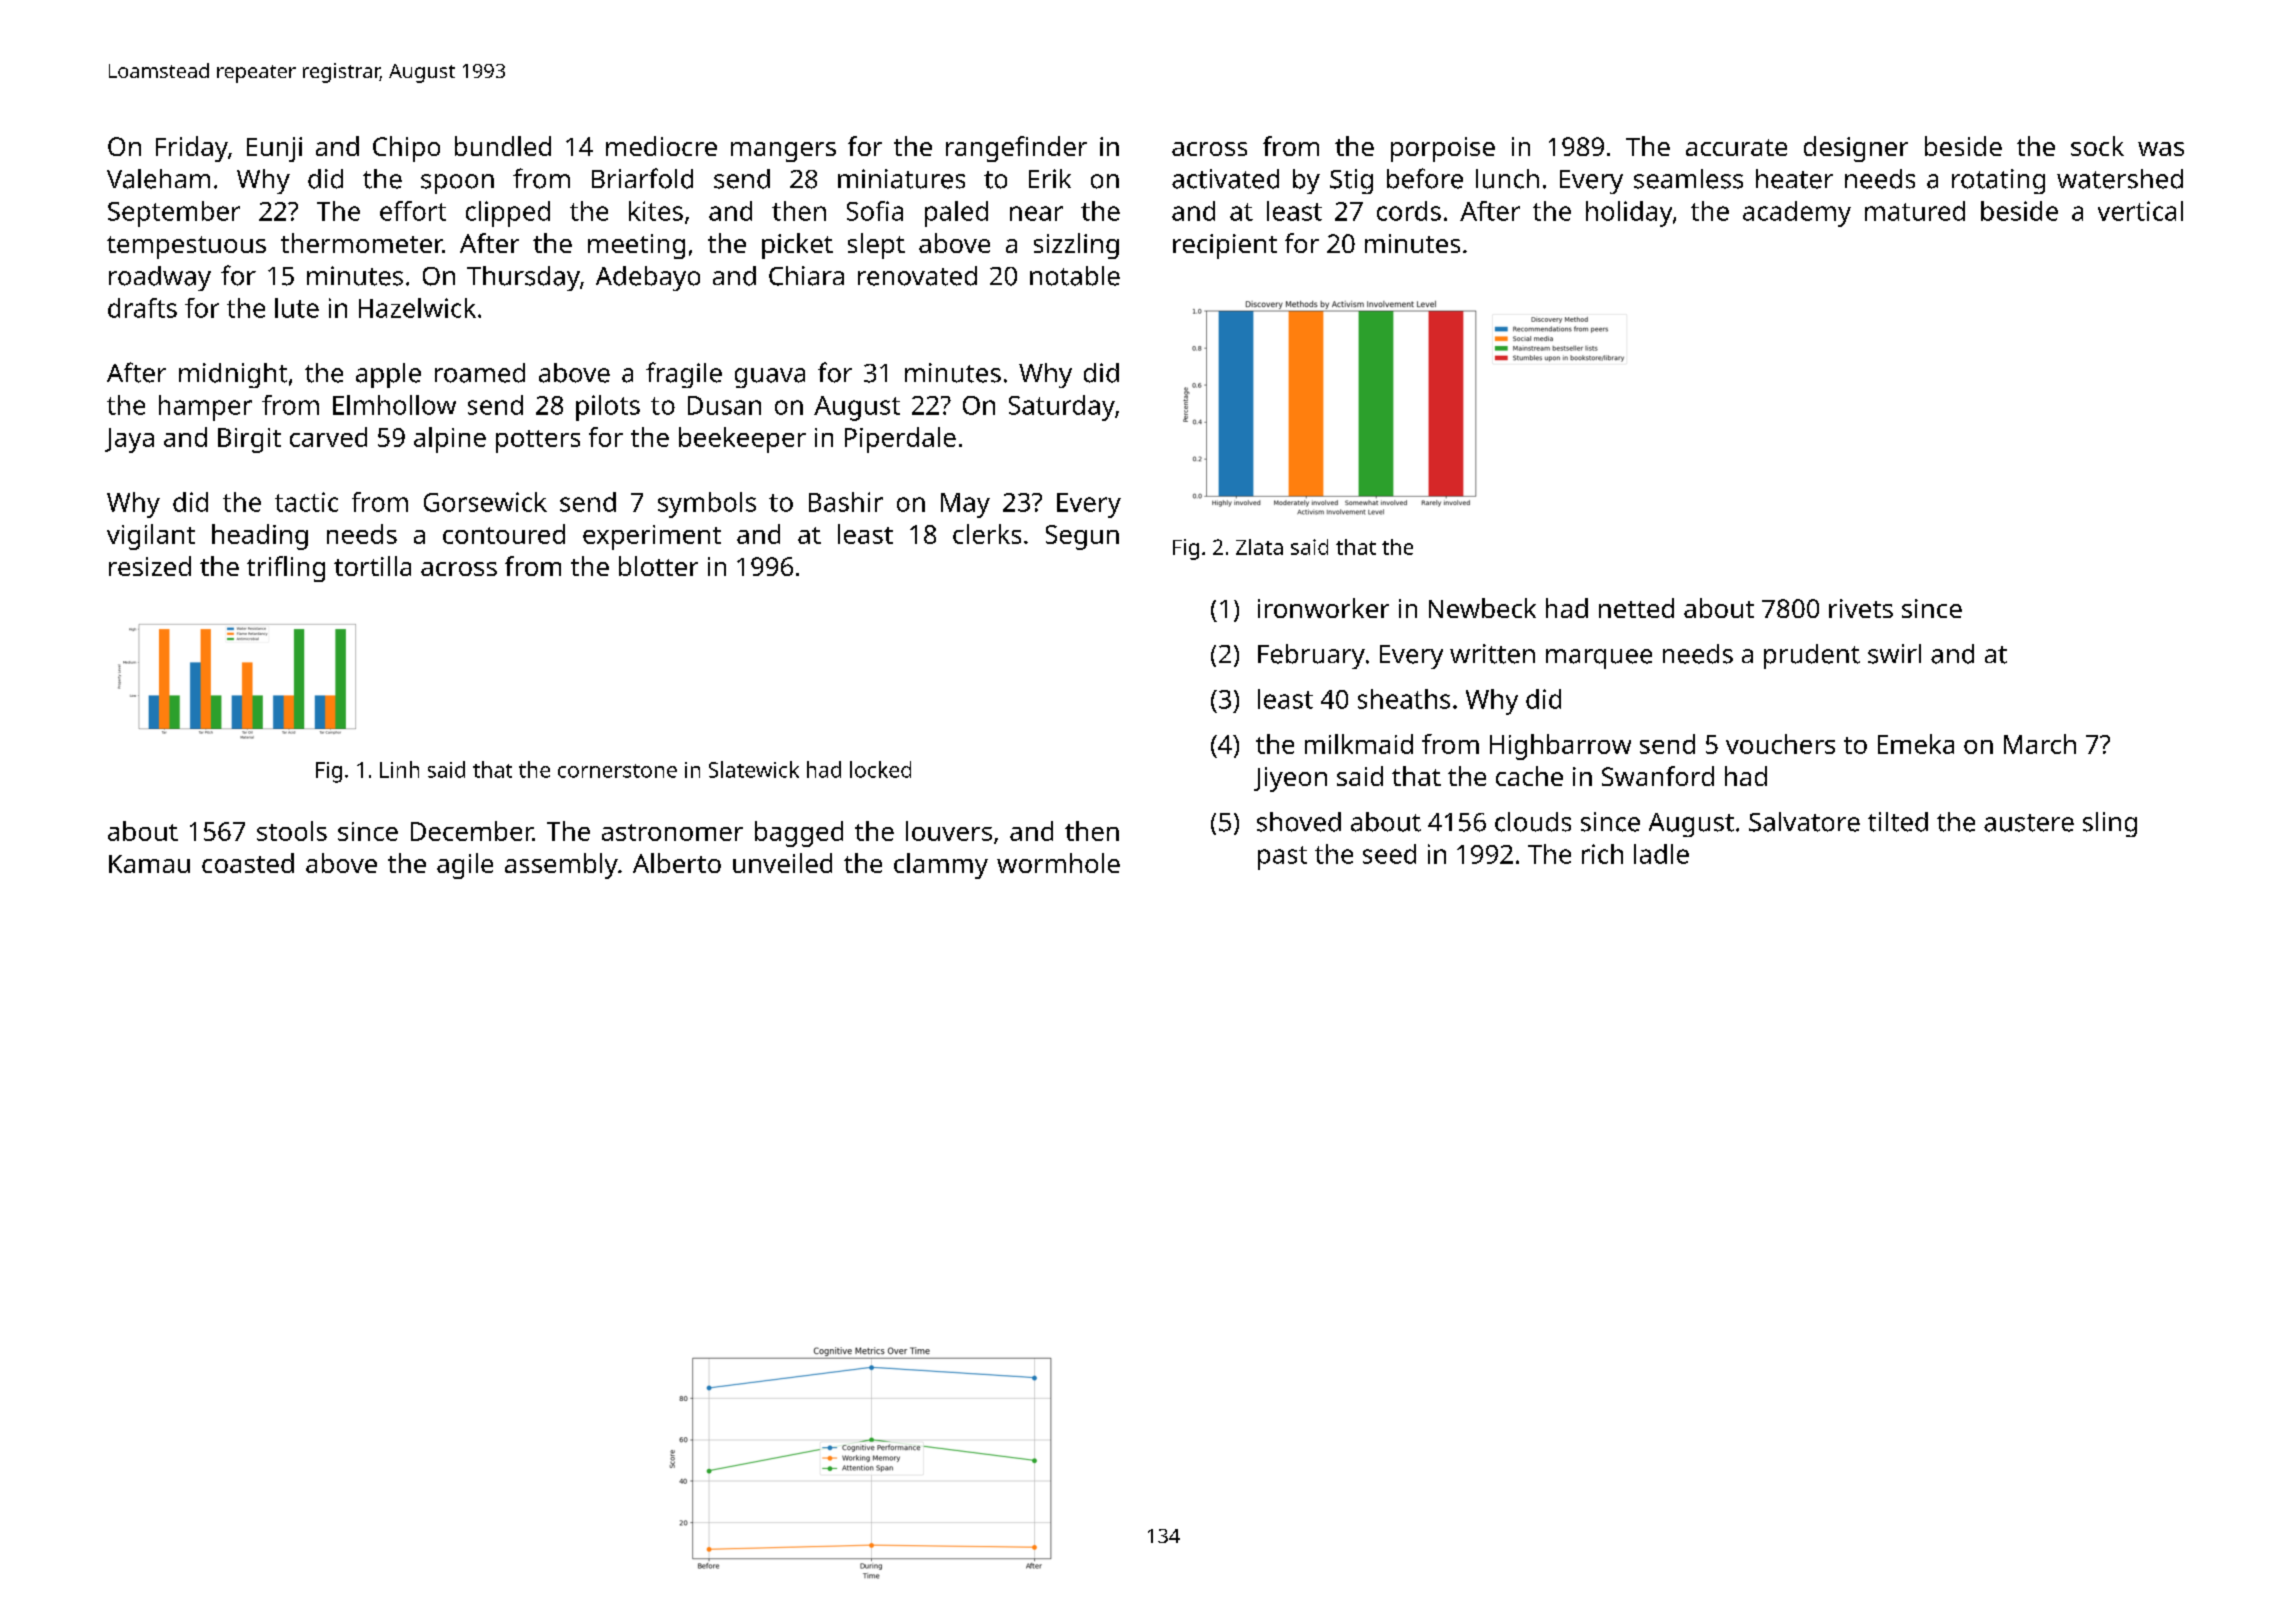 This screenshot has width=2292, height=1620. I want to click on Segun, so click(1082, 537).
